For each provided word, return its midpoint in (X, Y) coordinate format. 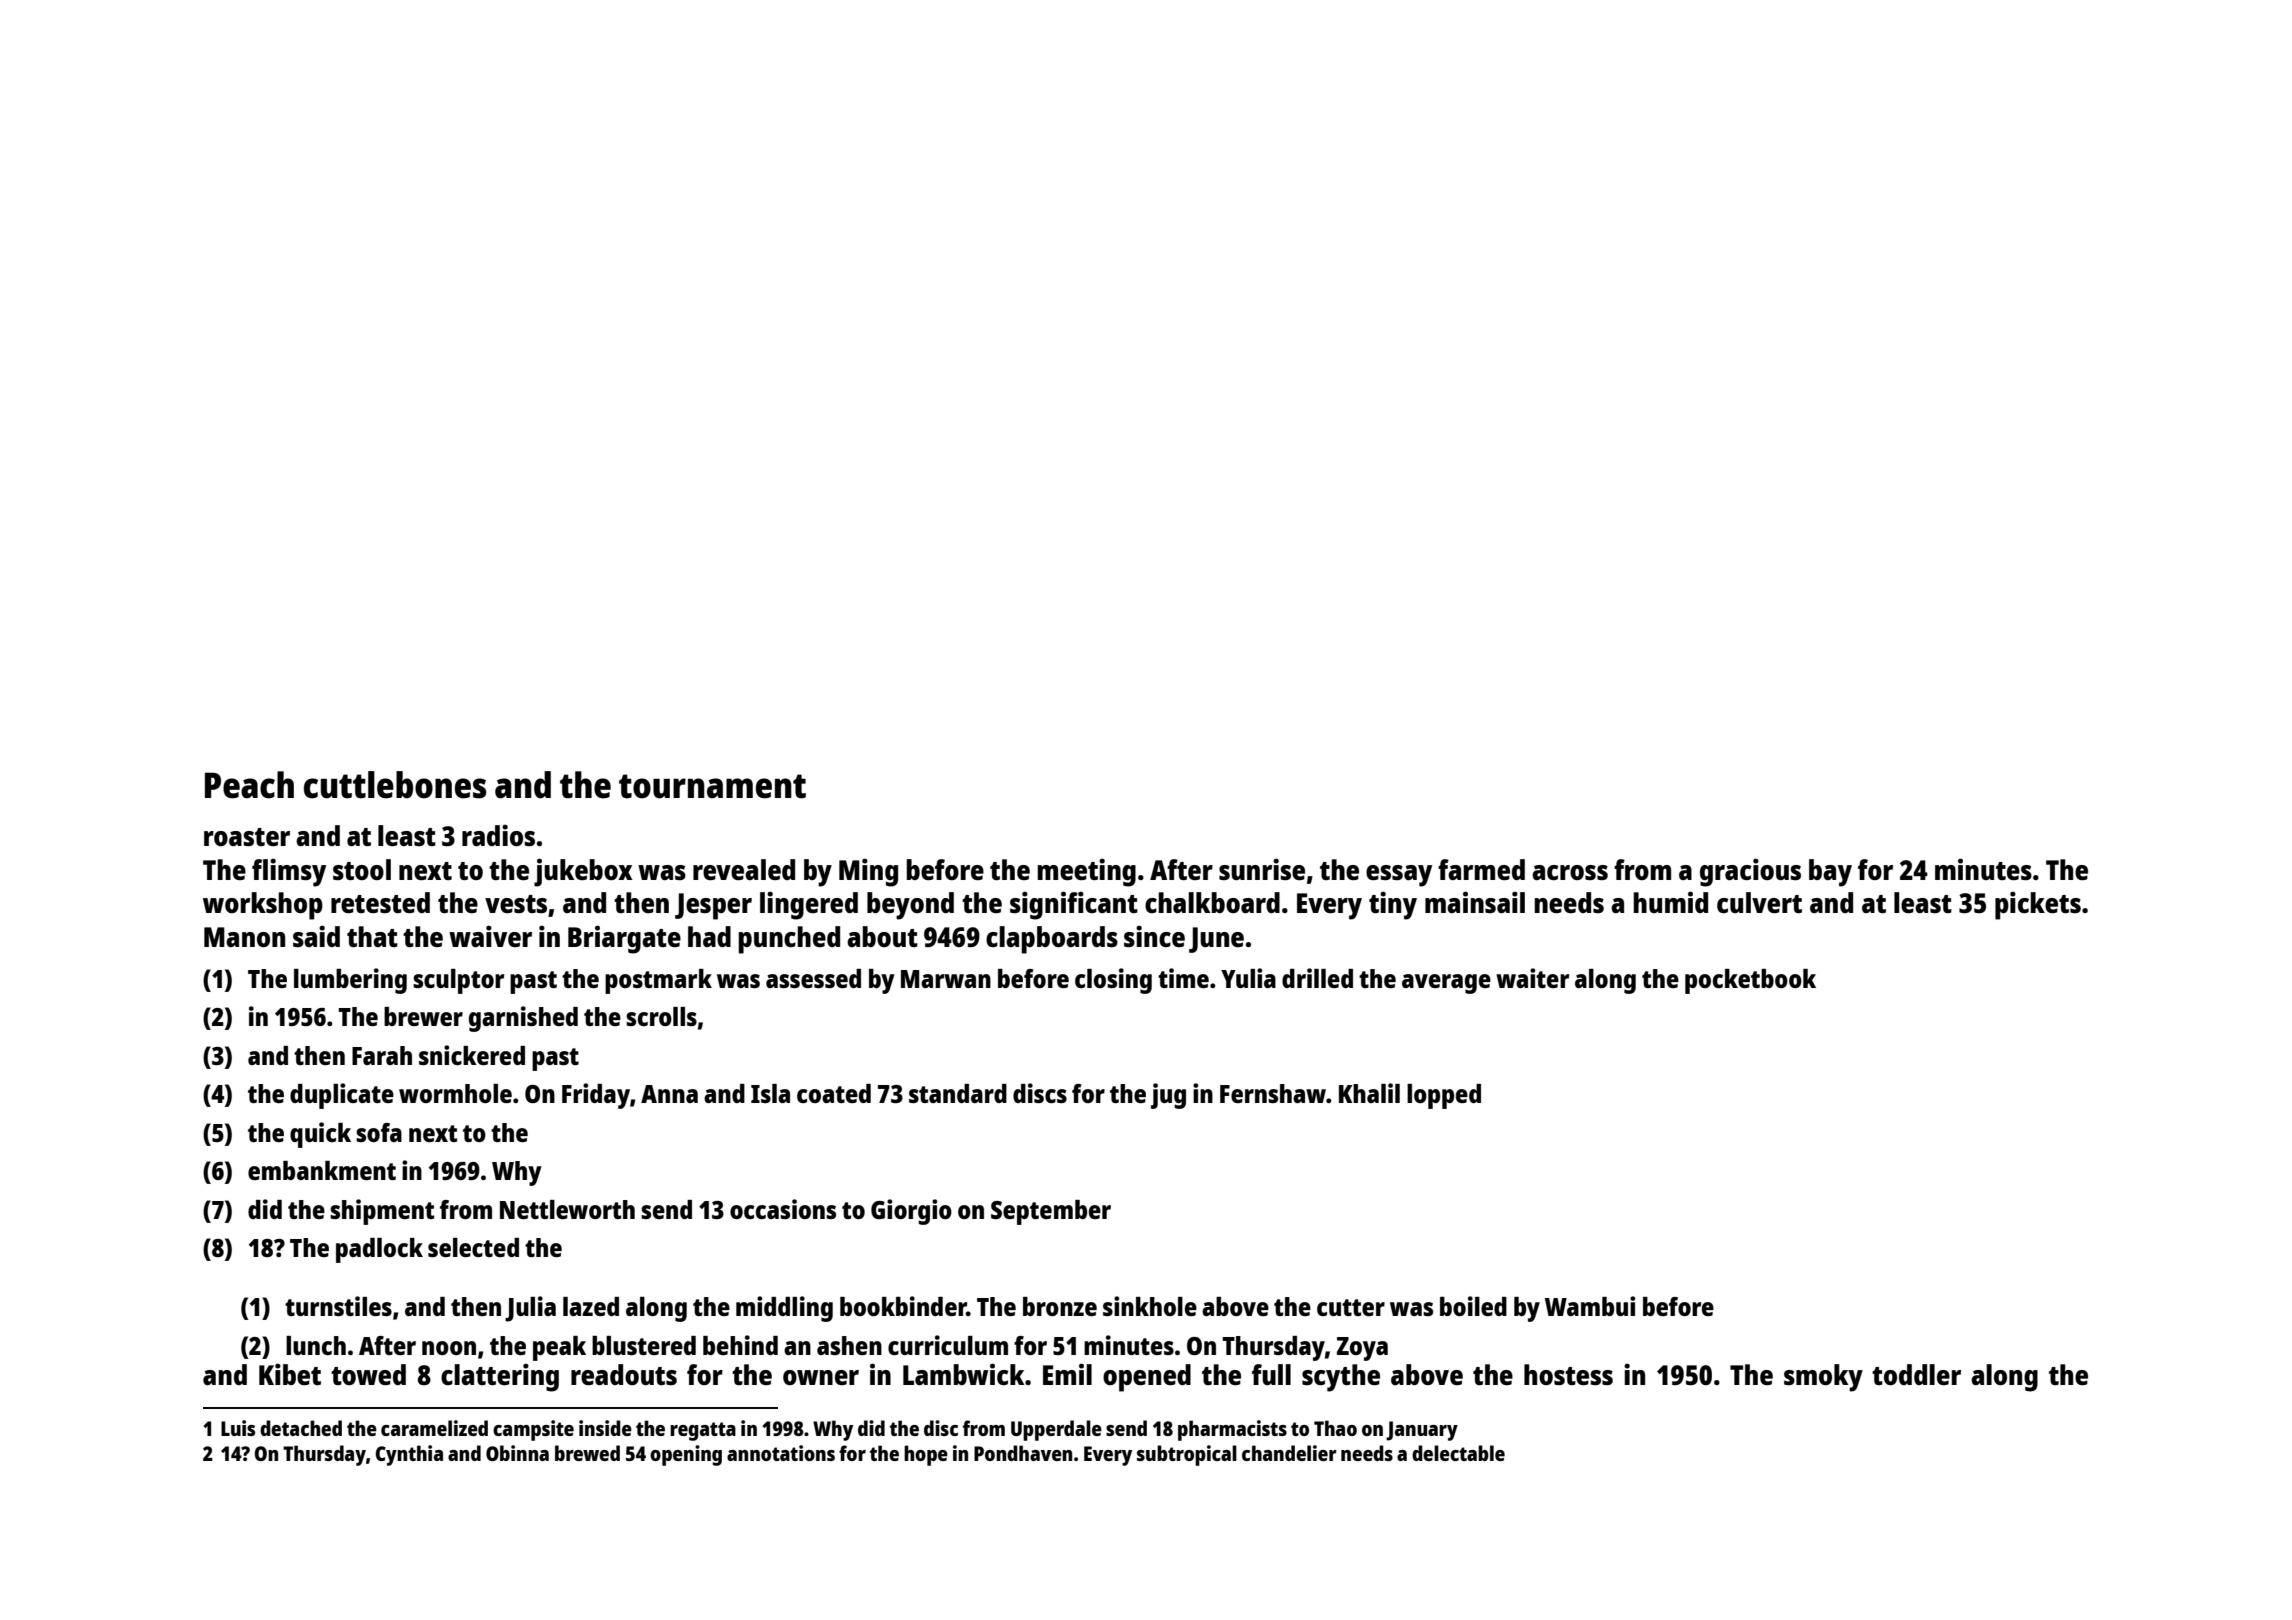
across (1570, 872)
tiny (1393, 905)
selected (473, 1247)
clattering (500, 1377)
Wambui (1590, 1306)
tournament (712, 786)
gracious (1750, 872)
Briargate (624, 939)
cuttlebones (395, 785)
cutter (1351, 1307)
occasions (783, 1209)
